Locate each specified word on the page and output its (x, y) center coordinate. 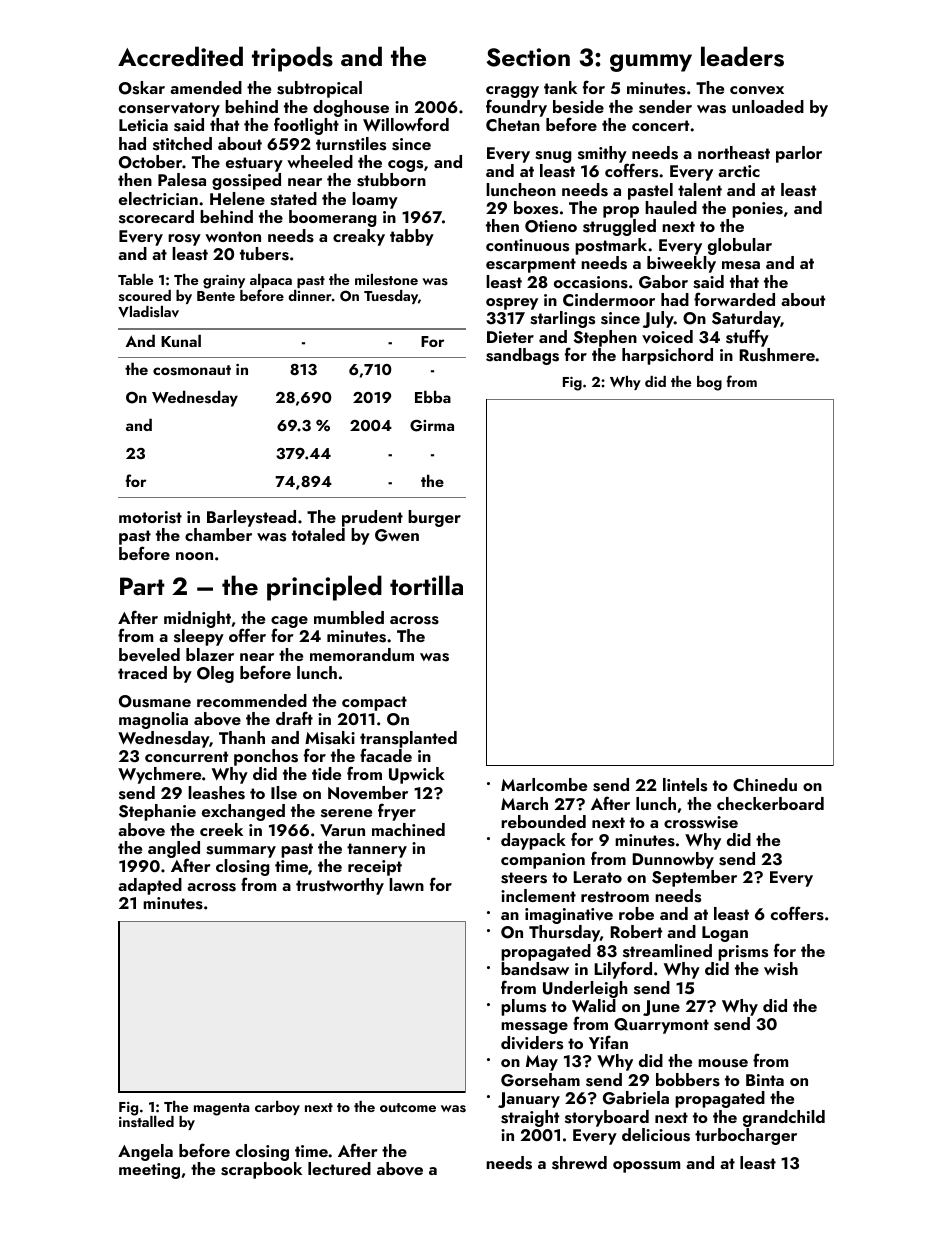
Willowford (406, 124)
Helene (237, 198)
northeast (734, 153)
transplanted (408, 739)
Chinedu (765, 784)
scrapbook (261, 1170)
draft (294, 718)
